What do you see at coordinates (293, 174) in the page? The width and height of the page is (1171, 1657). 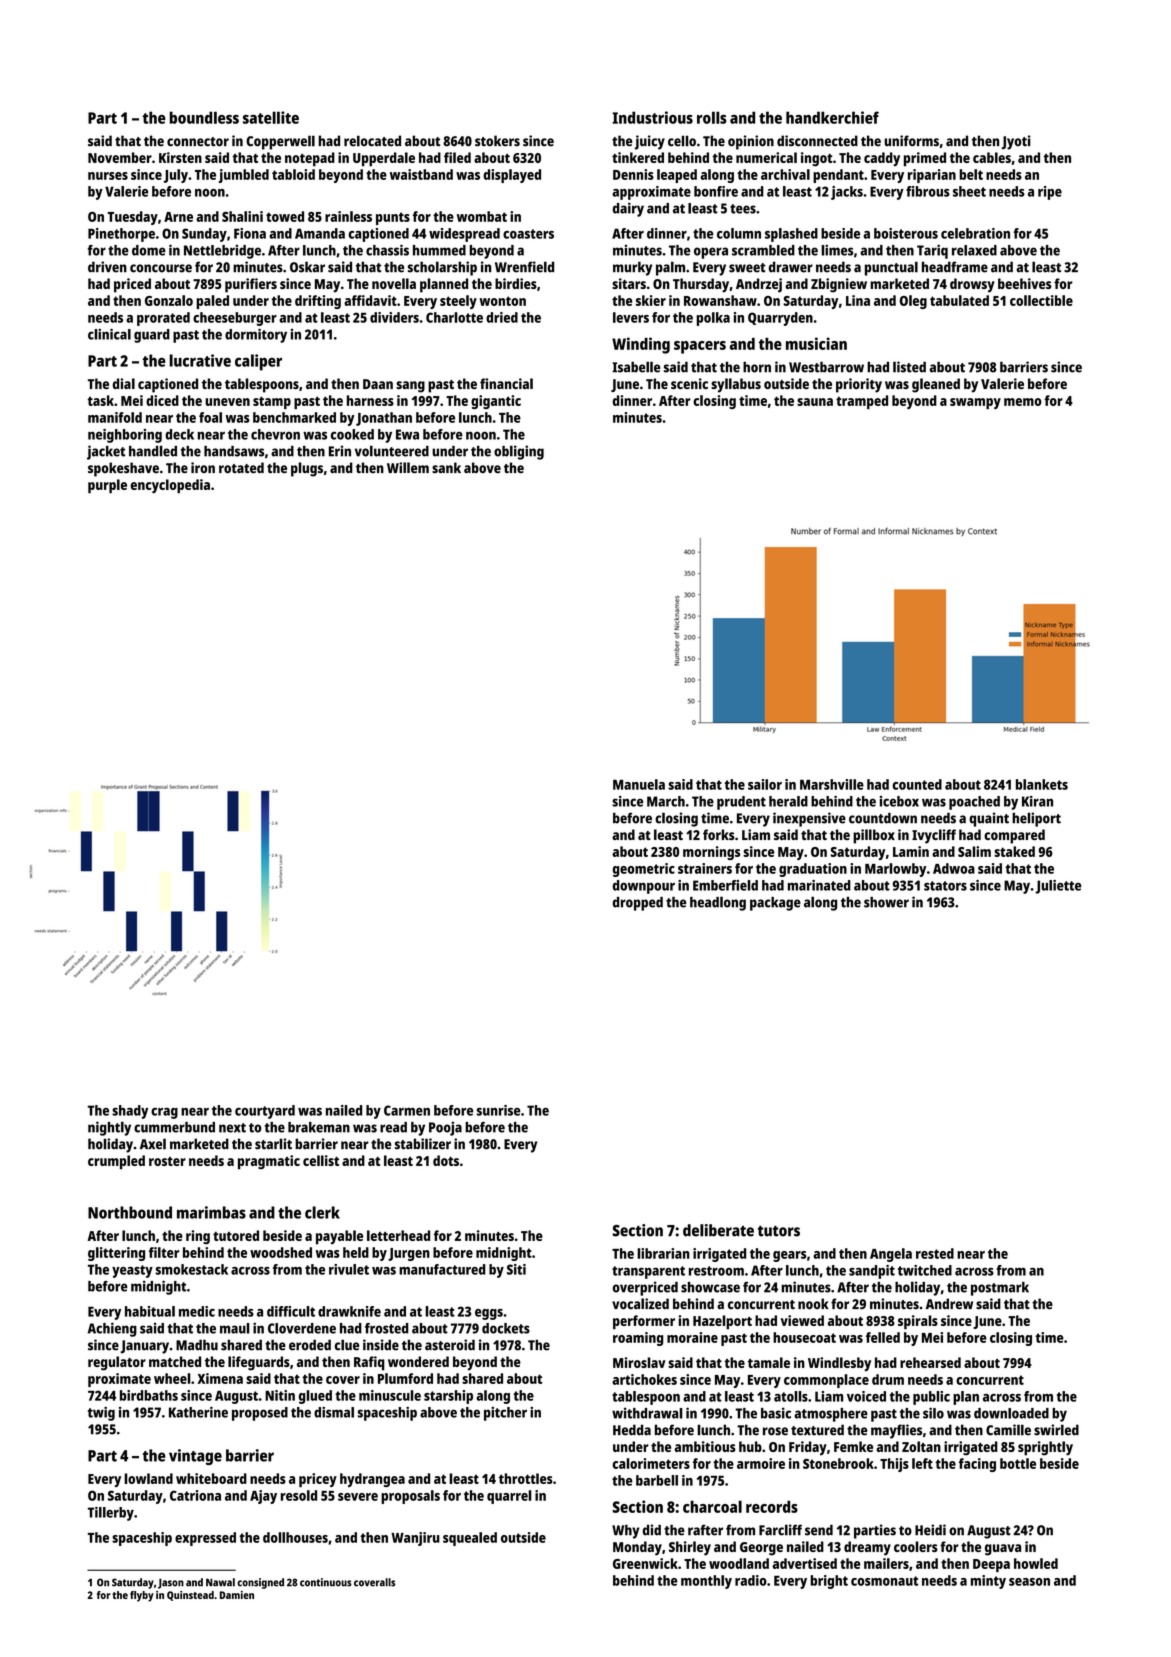 I see `tabloid` at bounding box center [293, 174].
